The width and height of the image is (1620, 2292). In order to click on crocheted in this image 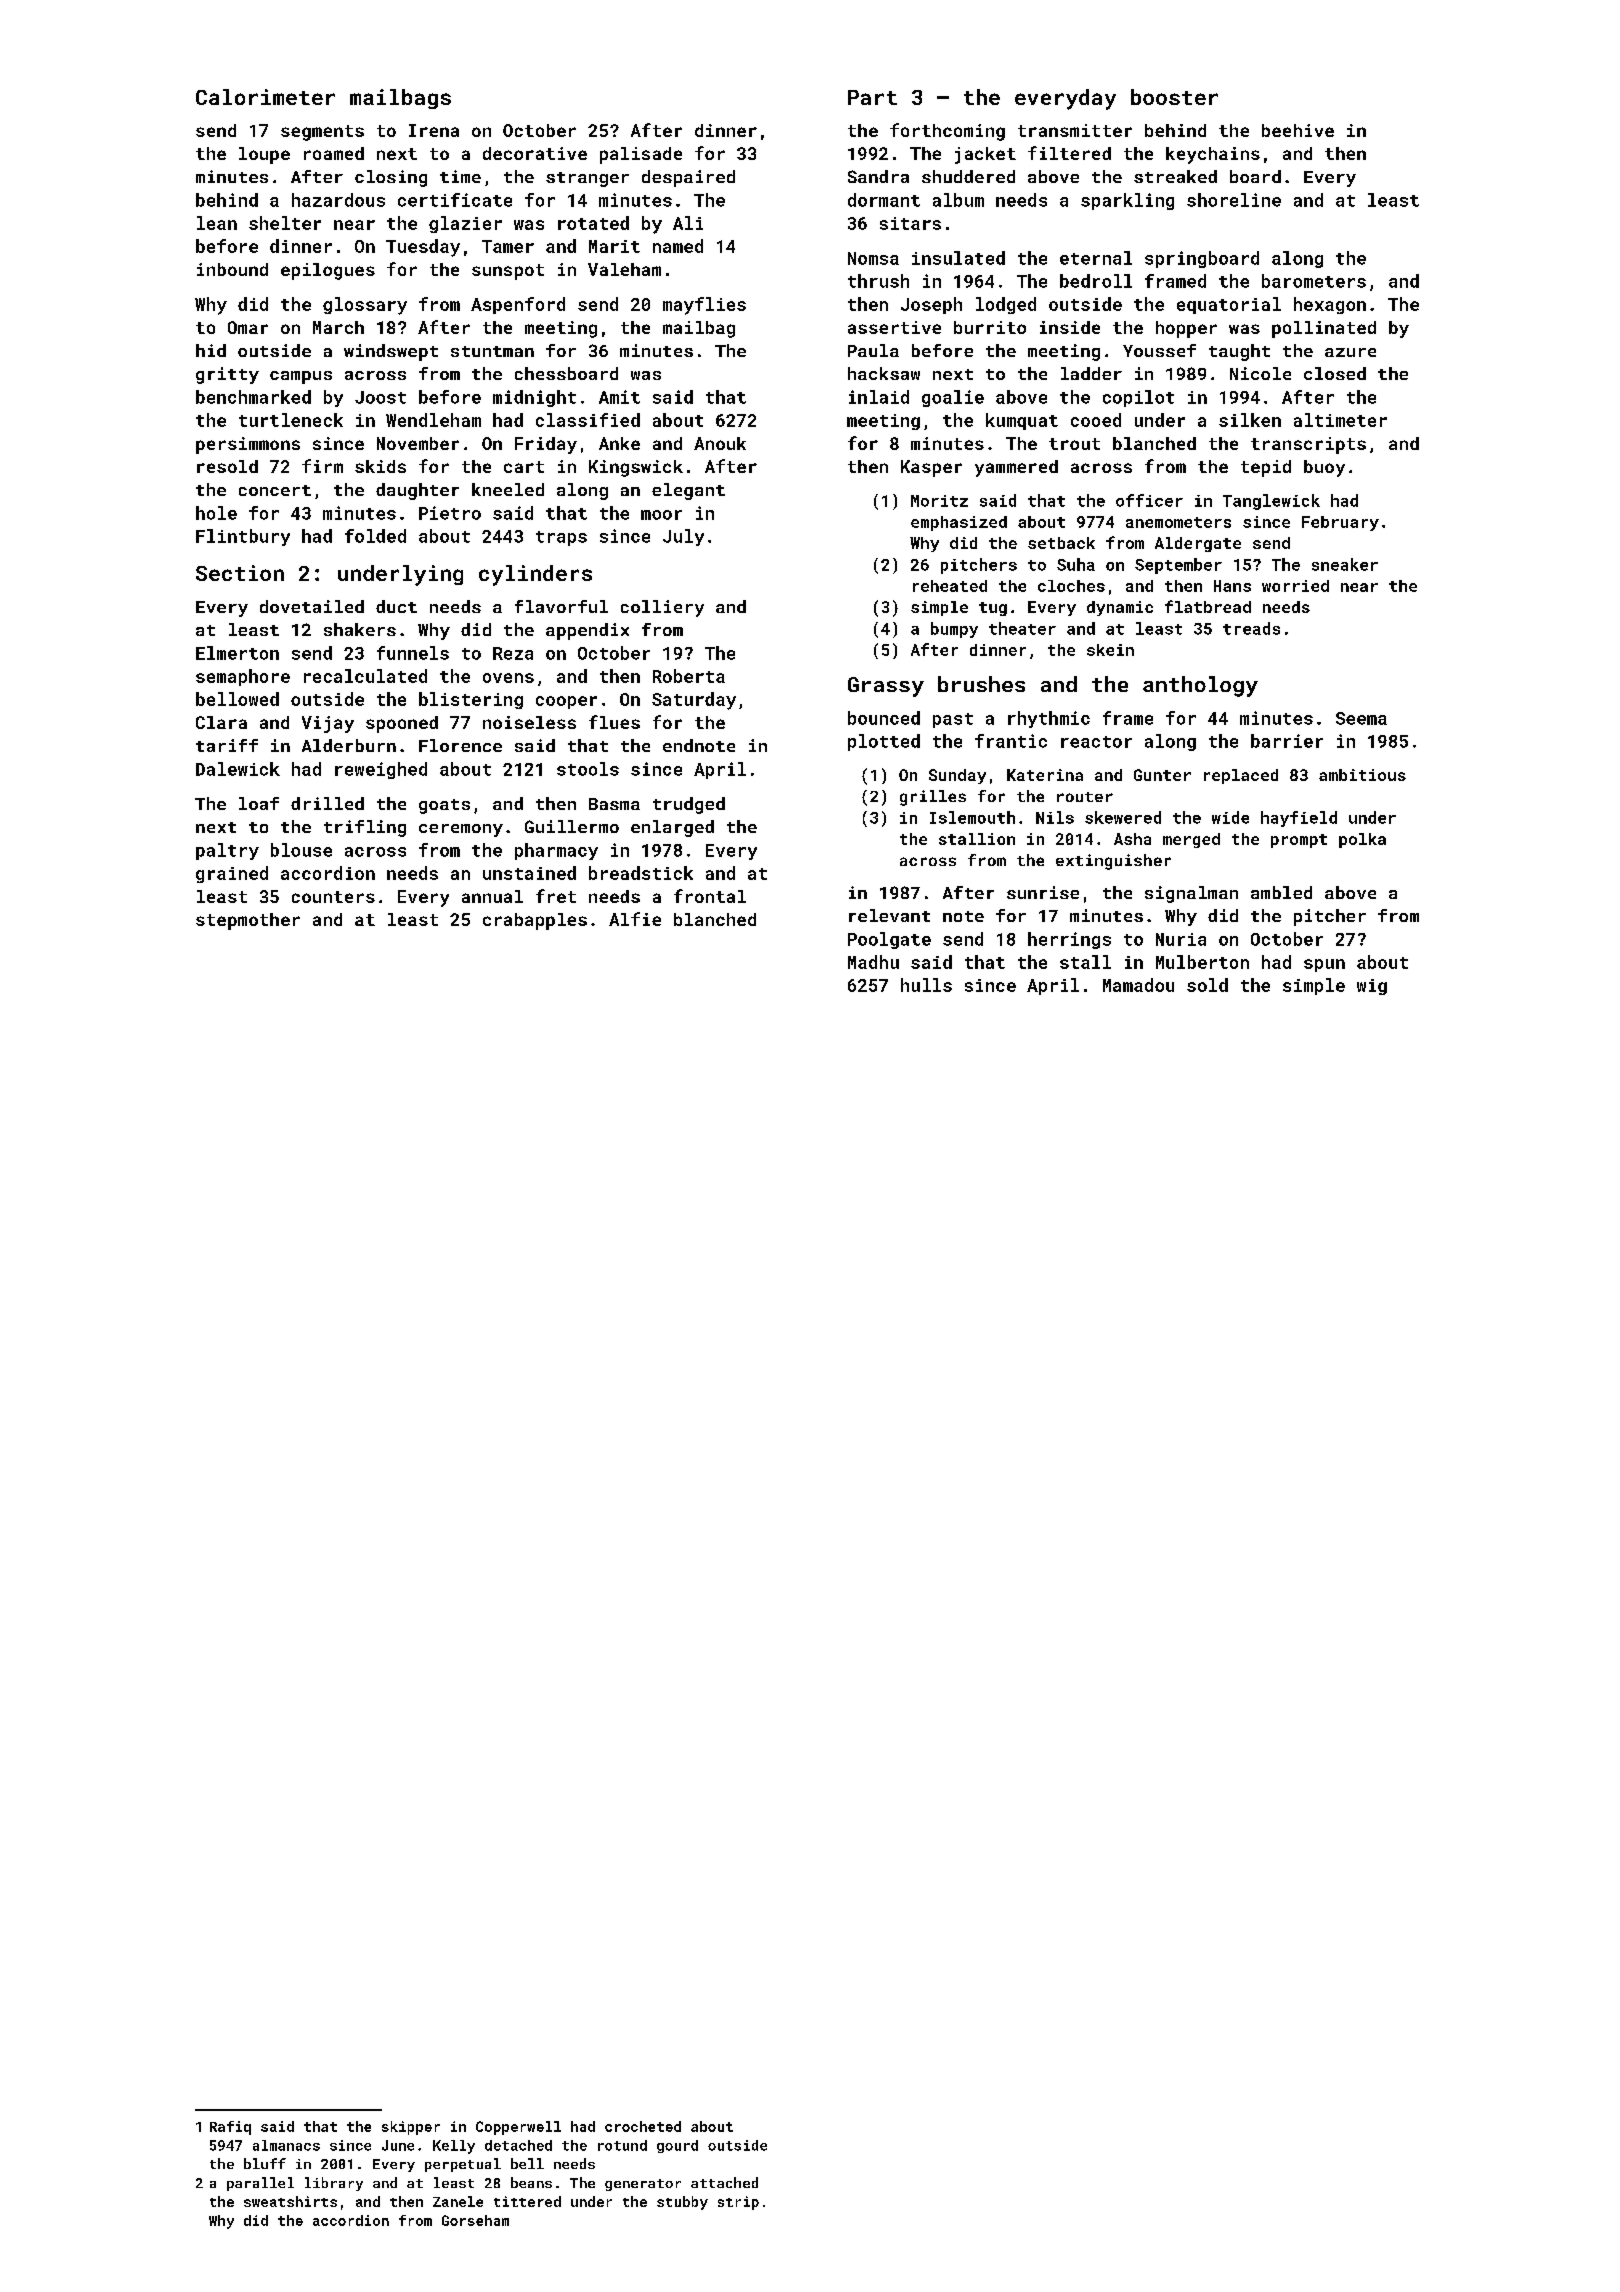, I will do `click(643, 2126)`.
